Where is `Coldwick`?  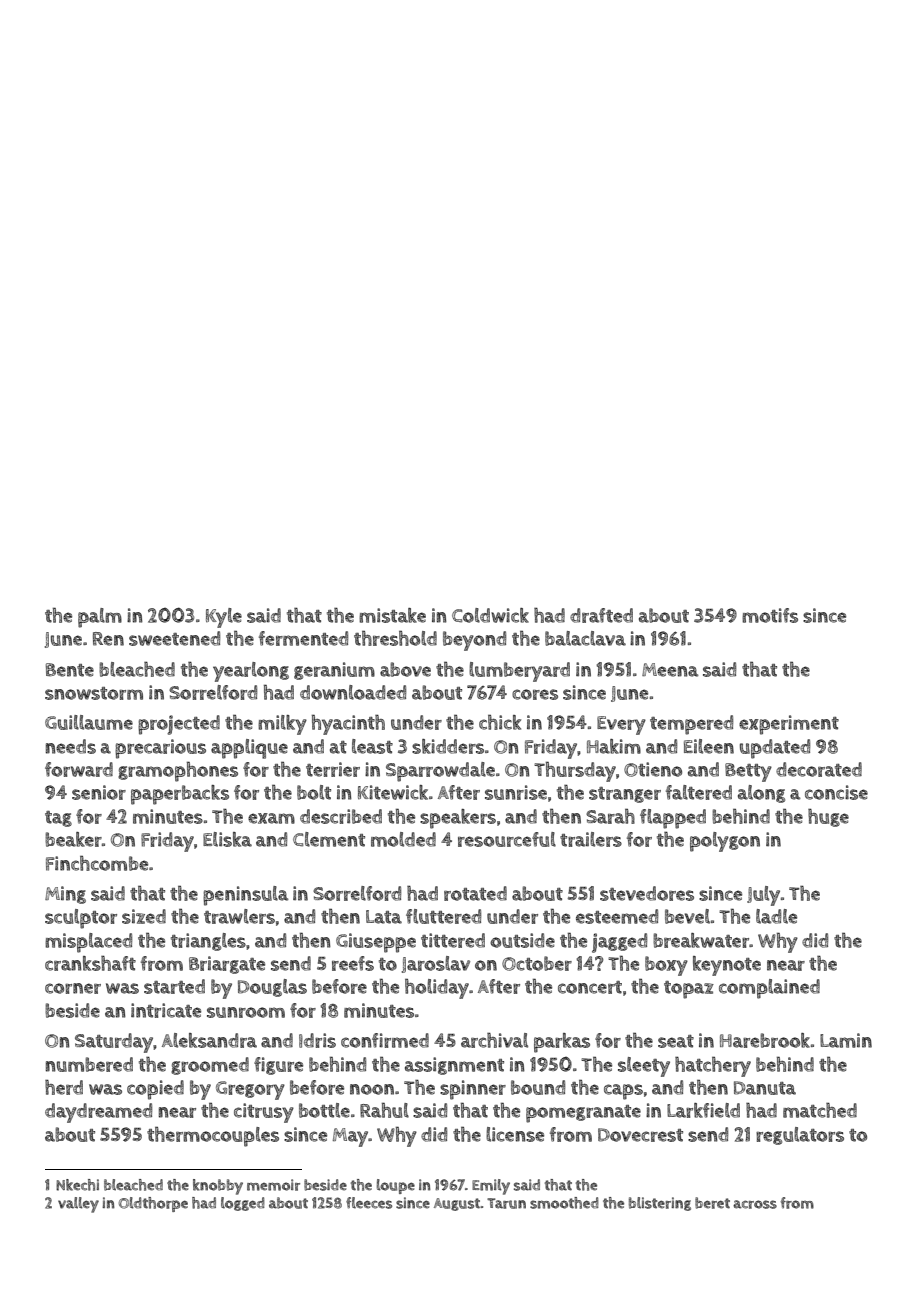
Coldwick is located at coordinates (490, 615).
